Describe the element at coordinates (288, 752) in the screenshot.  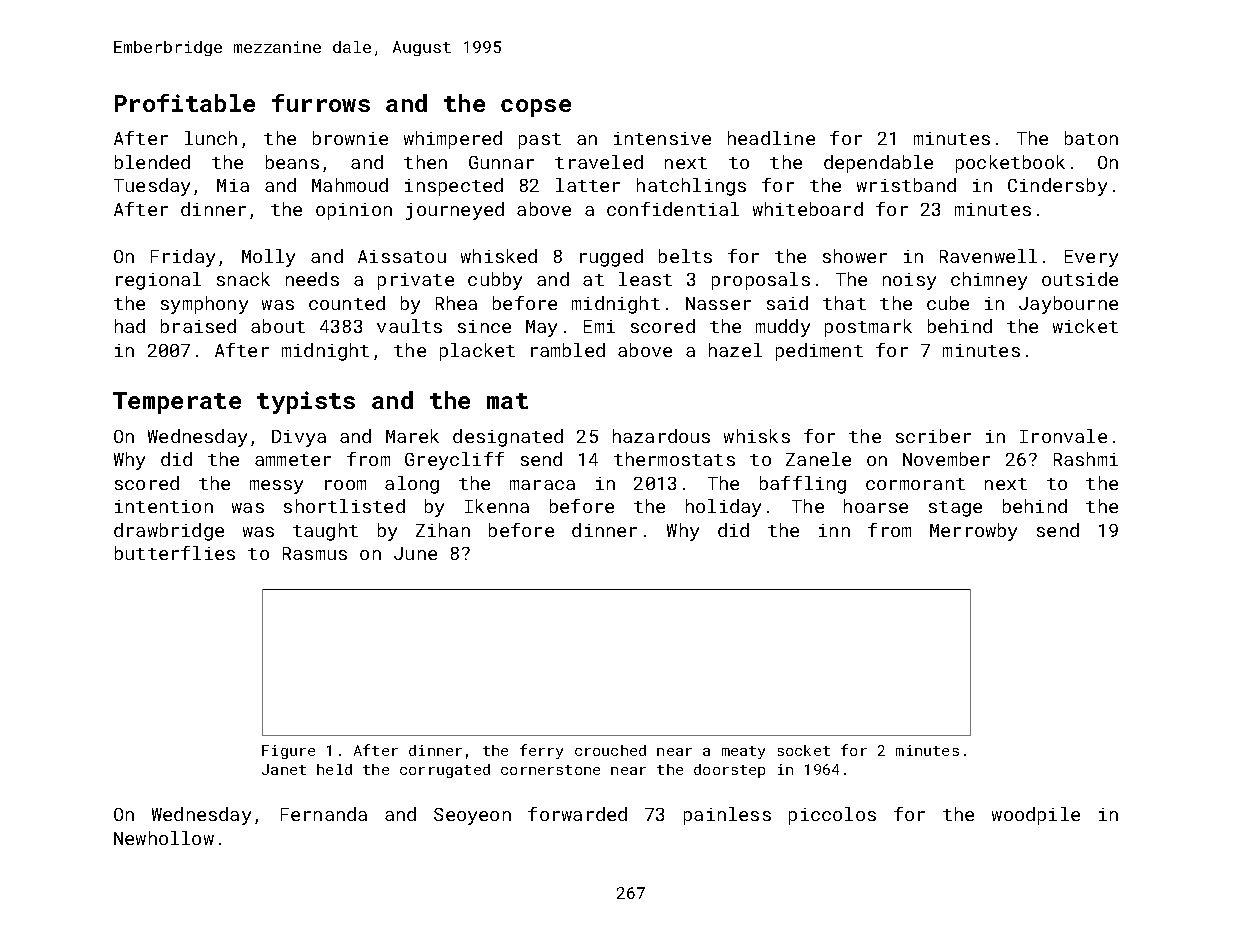
I see `Figure` at that location.
